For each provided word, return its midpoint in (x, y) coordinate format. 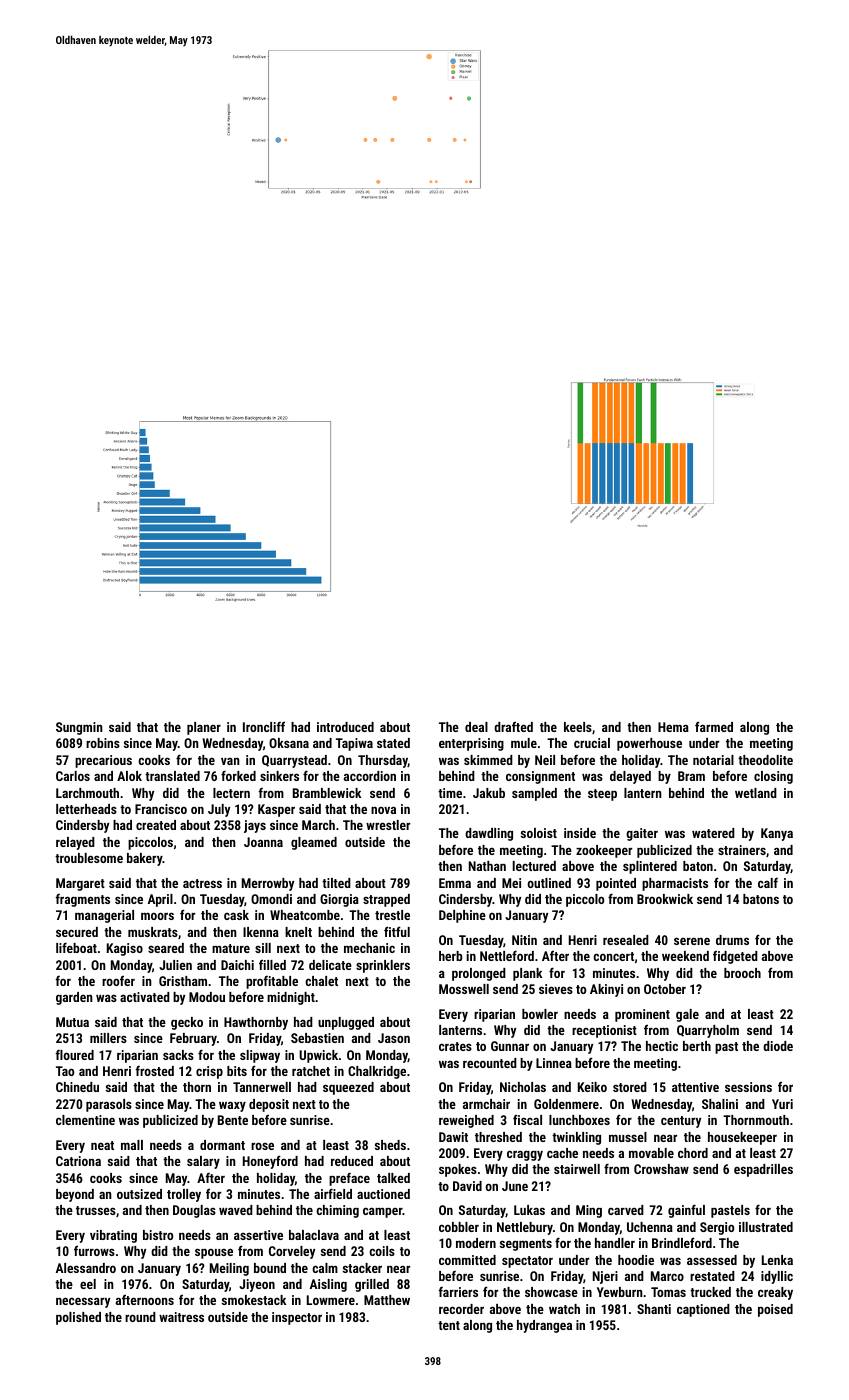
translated (172, 776)
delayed (630, 777)
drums (732, 940)
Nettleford (507, 955)
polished (78, 1318)
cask (236, 915)
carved (626, 1210)
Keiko (592, 1087)
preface (349, 1179)
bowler (540, 1014)
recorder (461, 1309)
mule (524, 743)
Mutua (72, 1022)
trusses (96, 1210)
